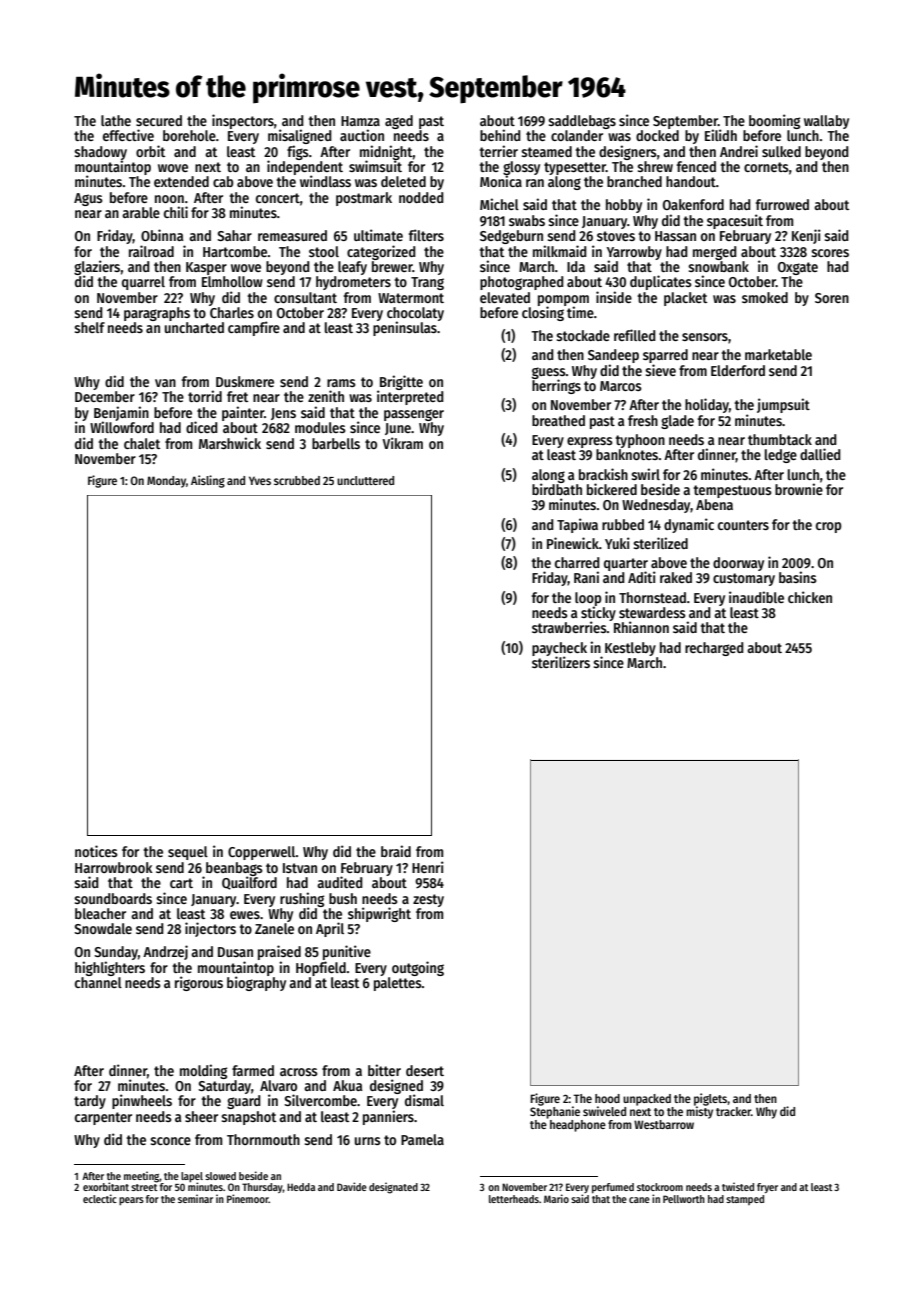 The width and height of the document is (924, 1308). What do you see at coordinates (399, 122) in the document?
I see `aged` at bounding box center [399, 122].
